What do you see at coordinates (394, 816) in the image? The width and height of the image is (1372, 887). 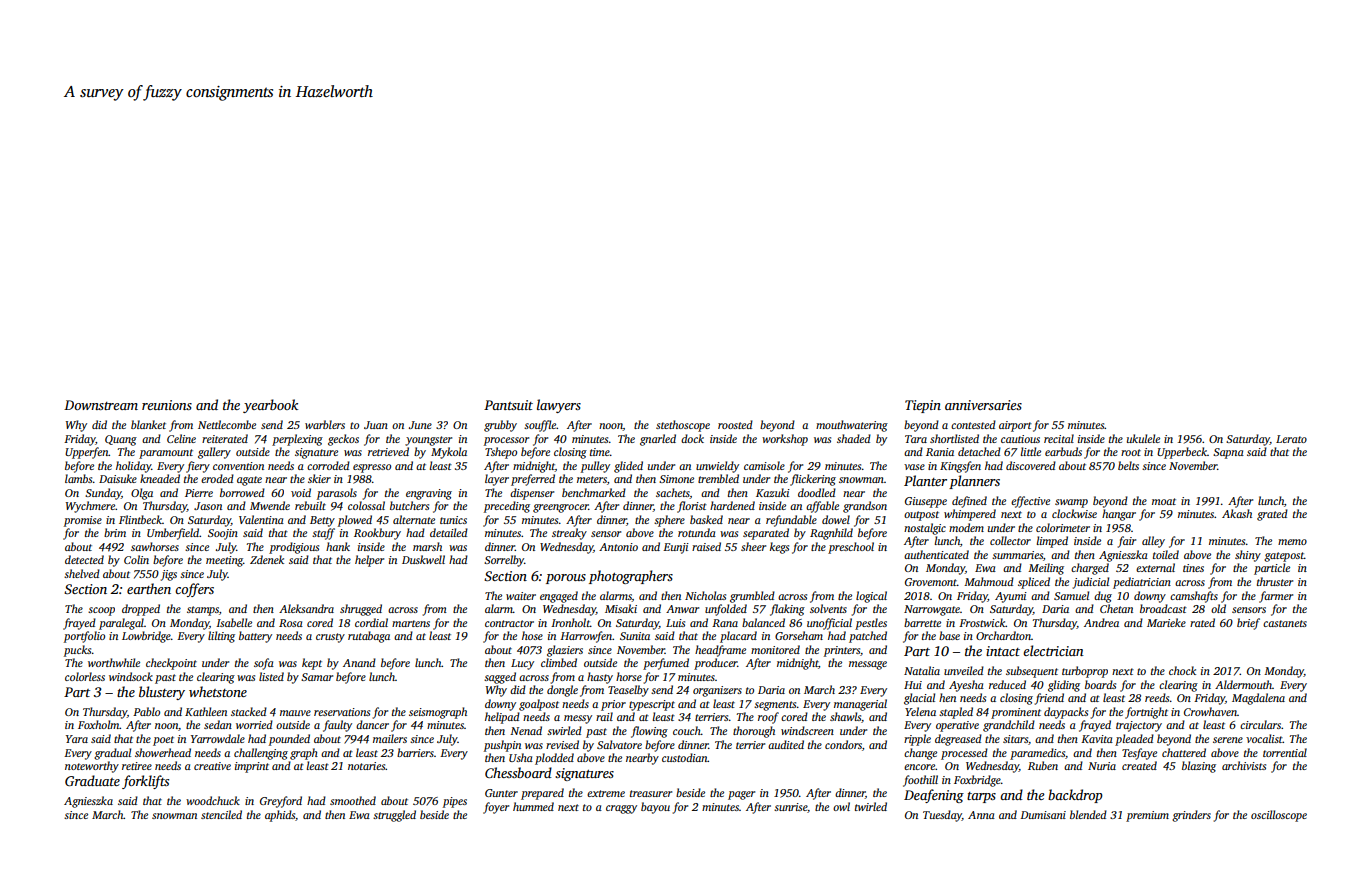 I see `struggled` at bounding box center [394, 816].
